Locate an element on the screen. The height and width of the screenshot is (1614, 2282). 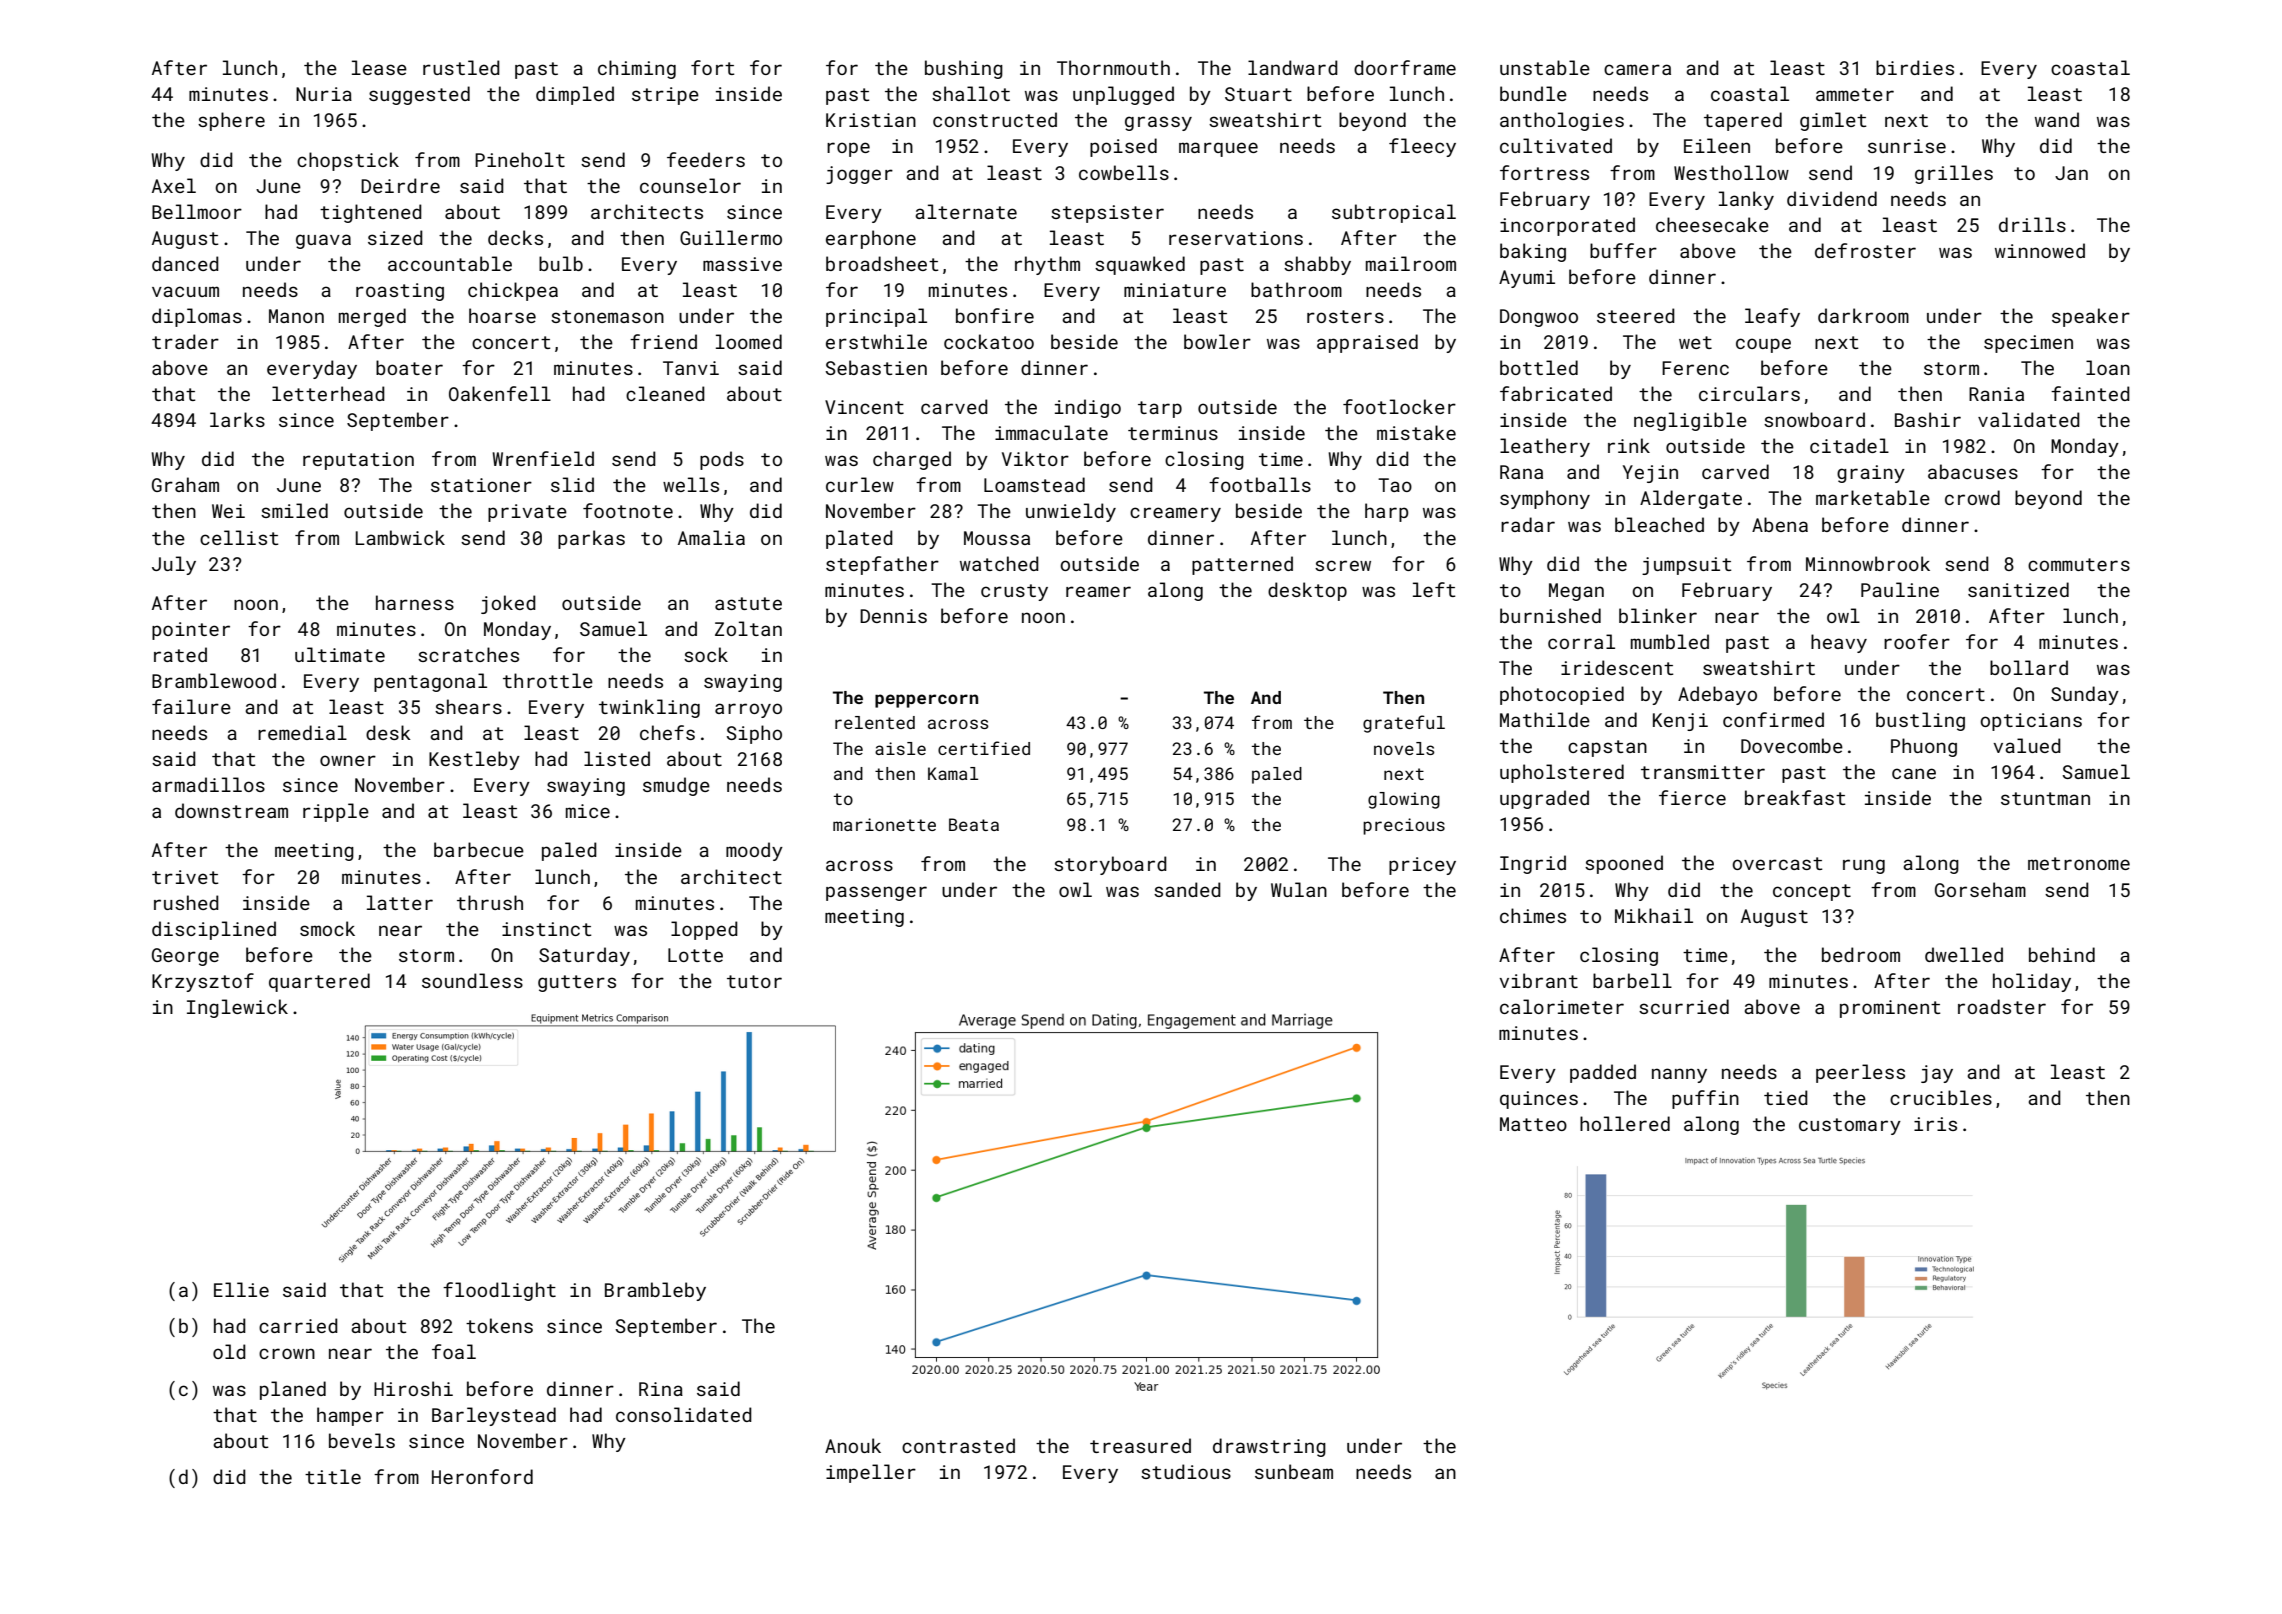
Brambleby is located at coordinates (655, 1291).
